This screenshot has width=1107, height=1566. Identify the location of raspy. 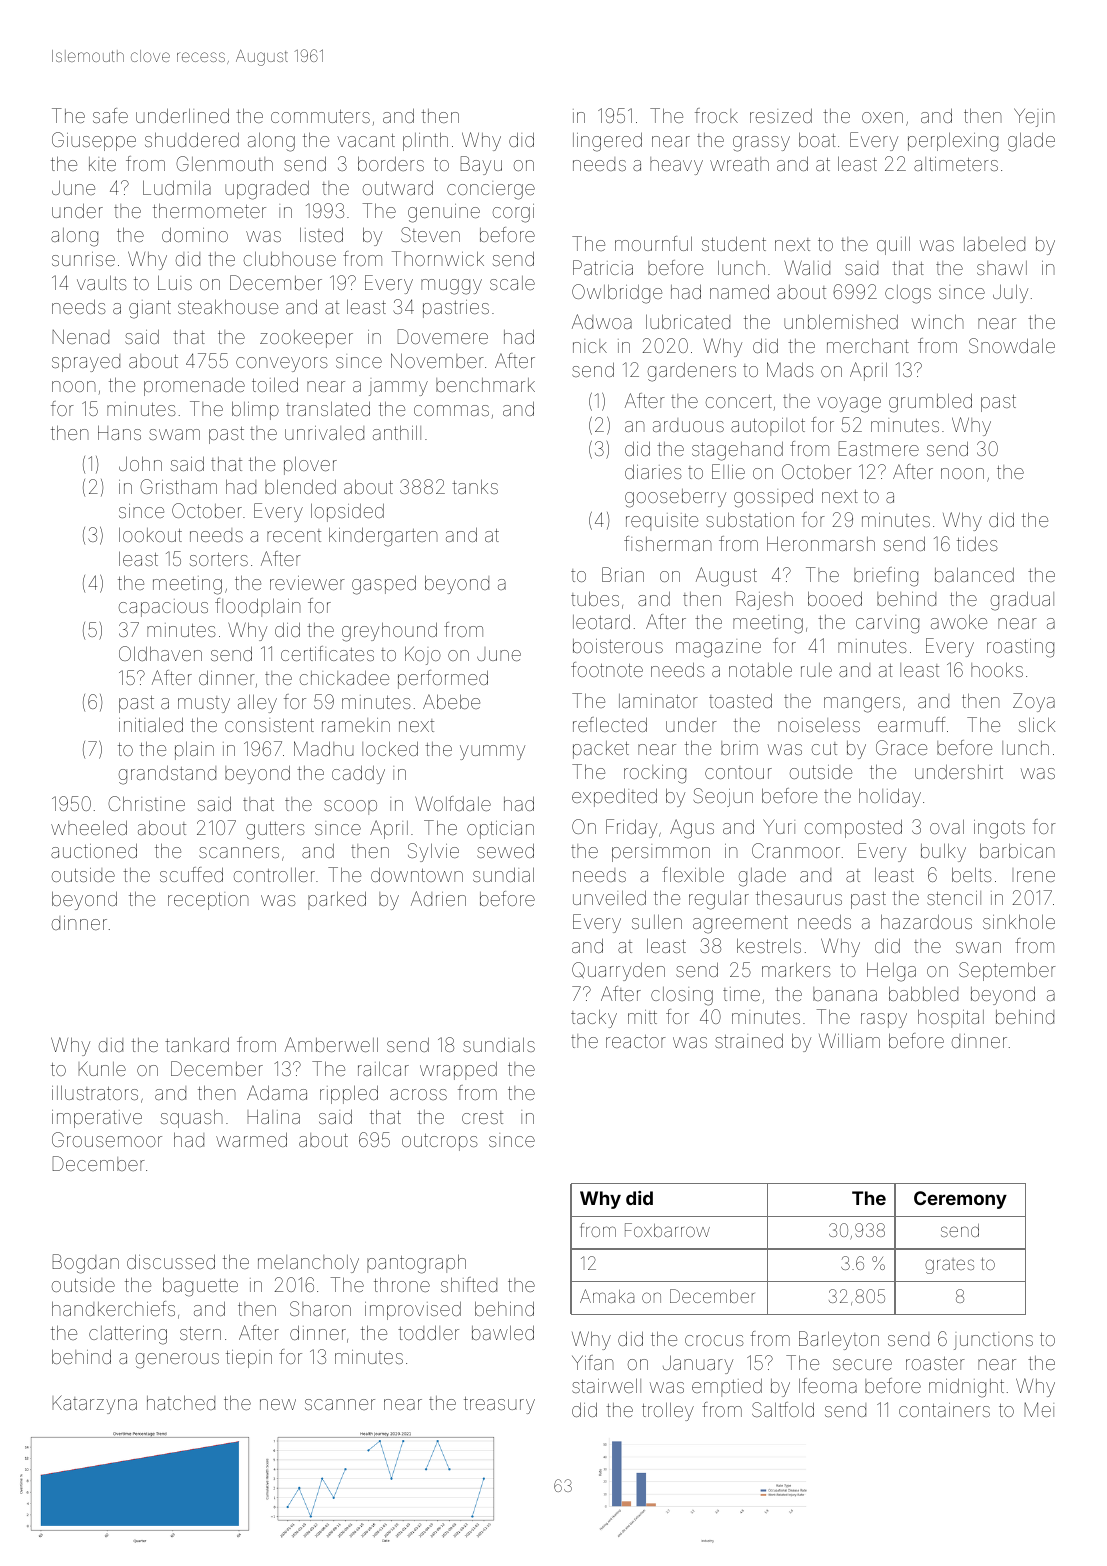
(884, 1020).
